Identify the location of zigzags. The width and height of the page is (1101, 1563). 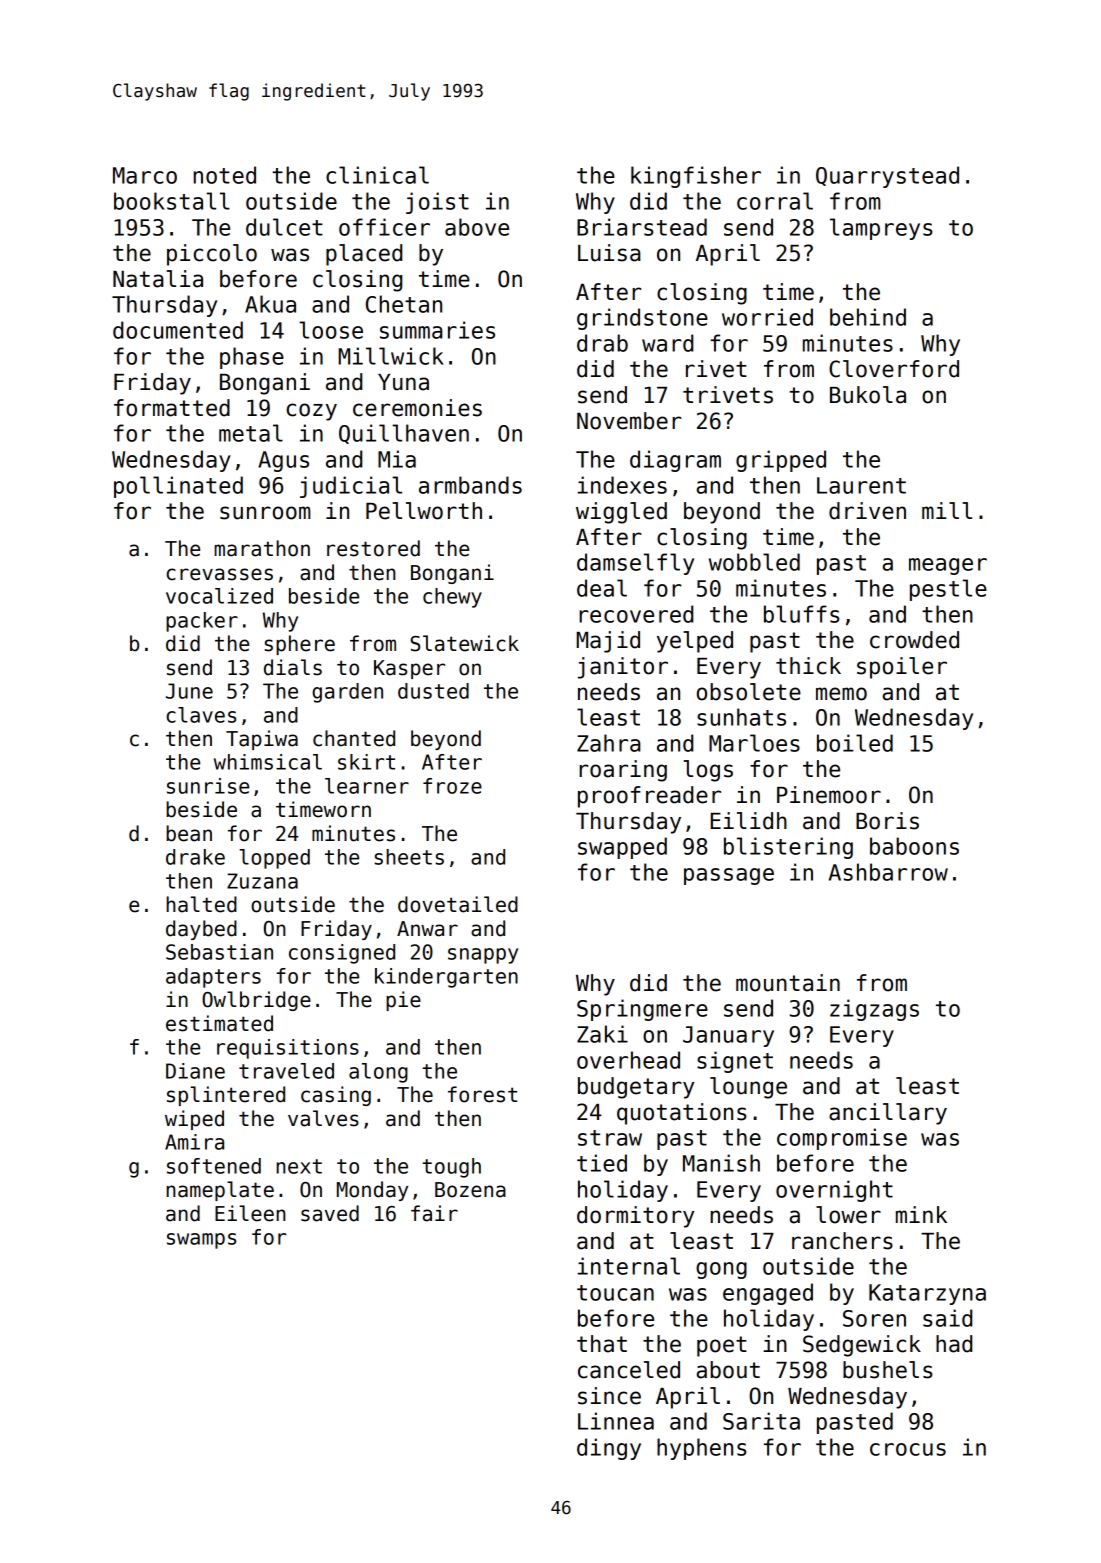
(874, 1010).
